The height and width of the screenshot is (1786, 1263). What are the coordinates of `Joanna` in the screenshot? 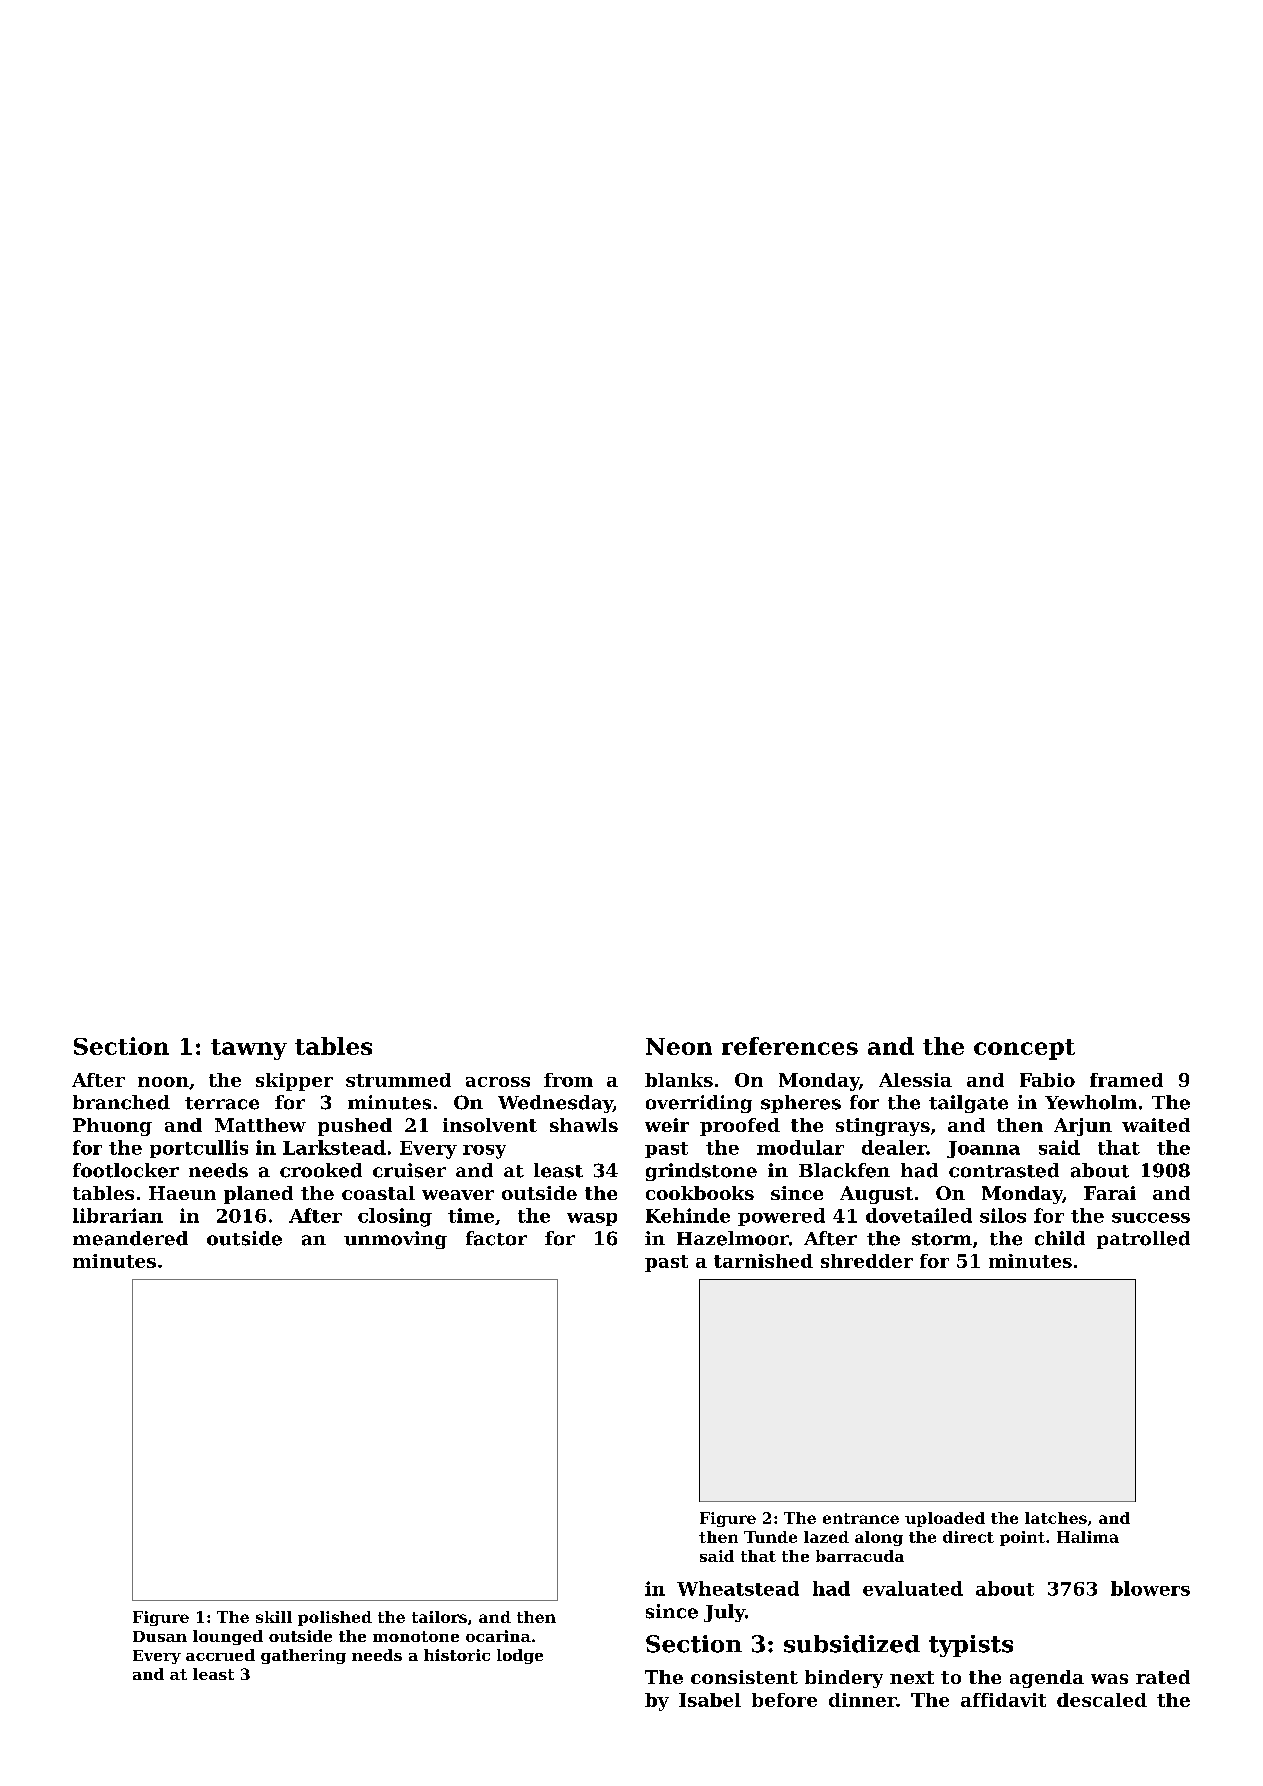 It's located at (983, 1149).
